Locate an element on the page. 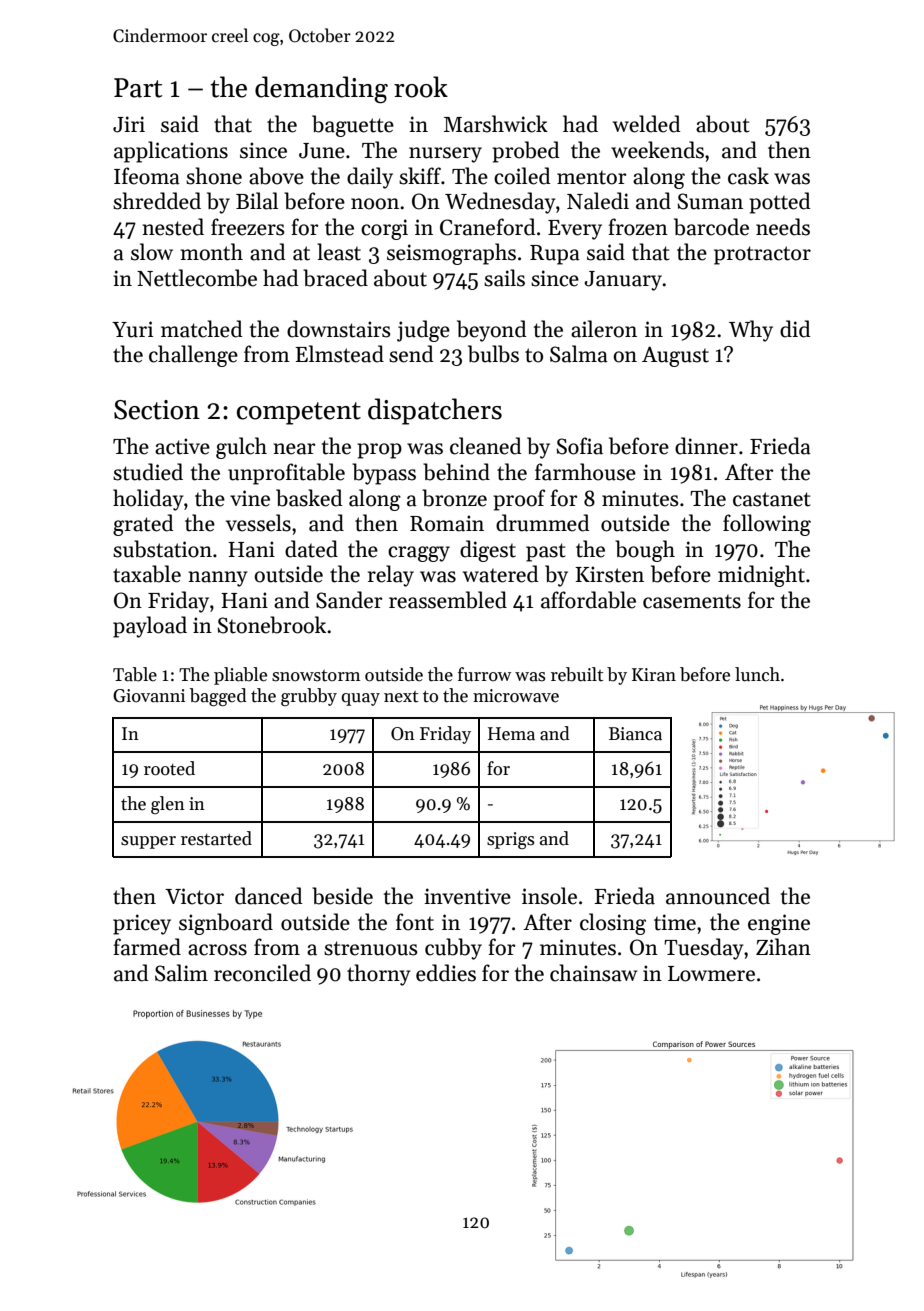  nested is located at coordinates (173, 227).
